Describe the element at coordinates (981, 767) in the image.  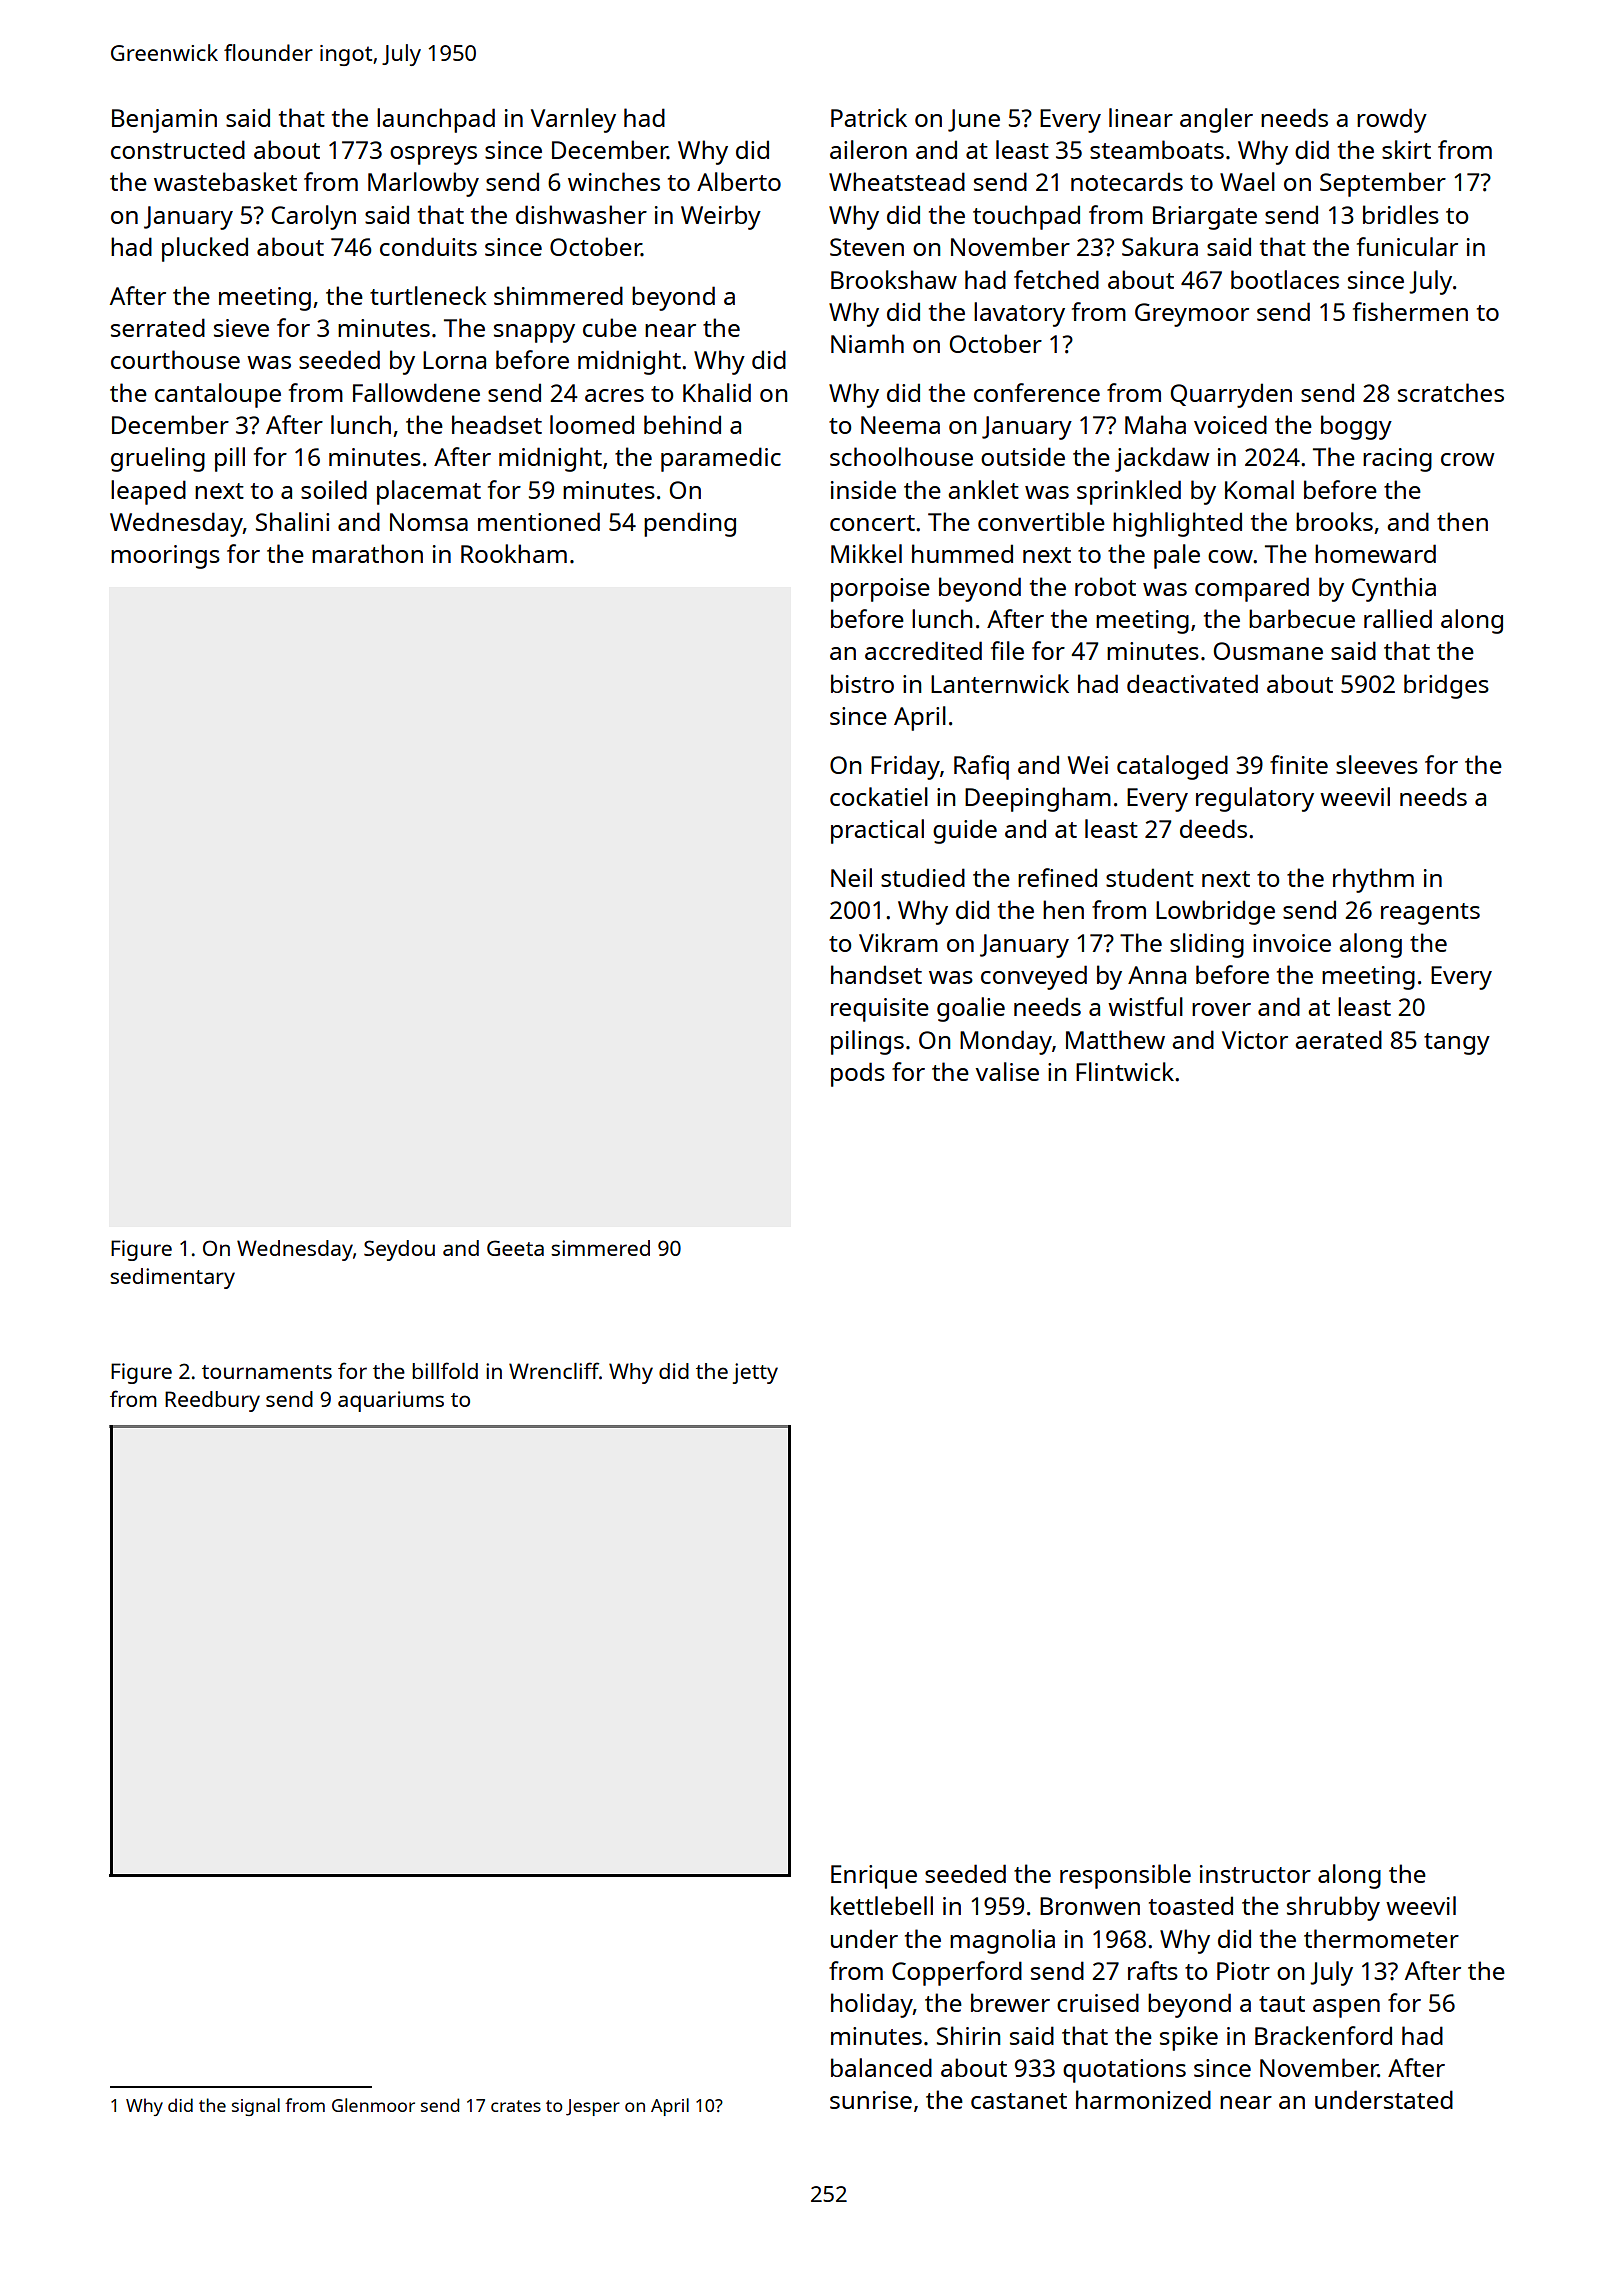
I see `Rafiq` at that location.
